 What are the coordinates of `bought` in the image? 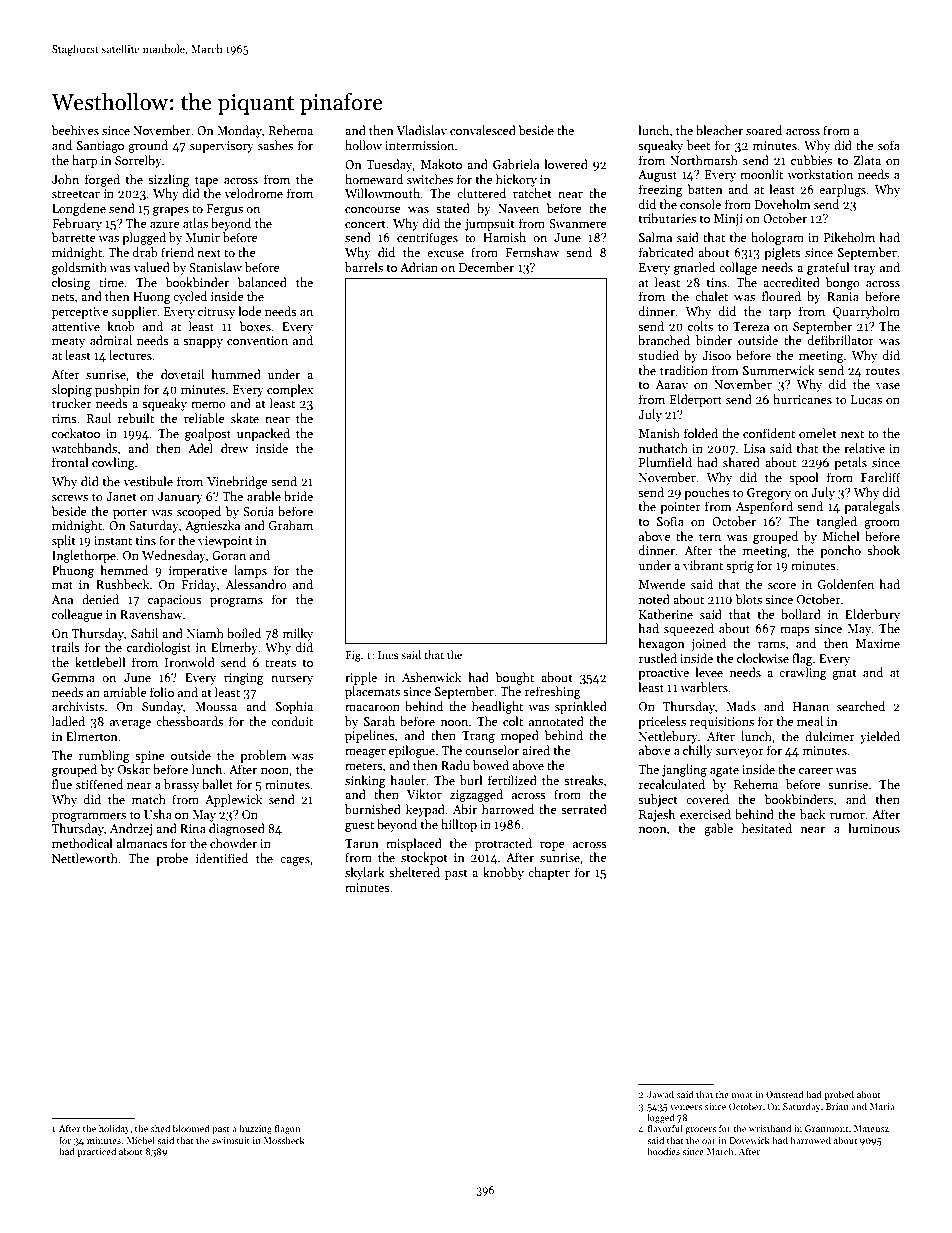 It's located at (514, 678).
